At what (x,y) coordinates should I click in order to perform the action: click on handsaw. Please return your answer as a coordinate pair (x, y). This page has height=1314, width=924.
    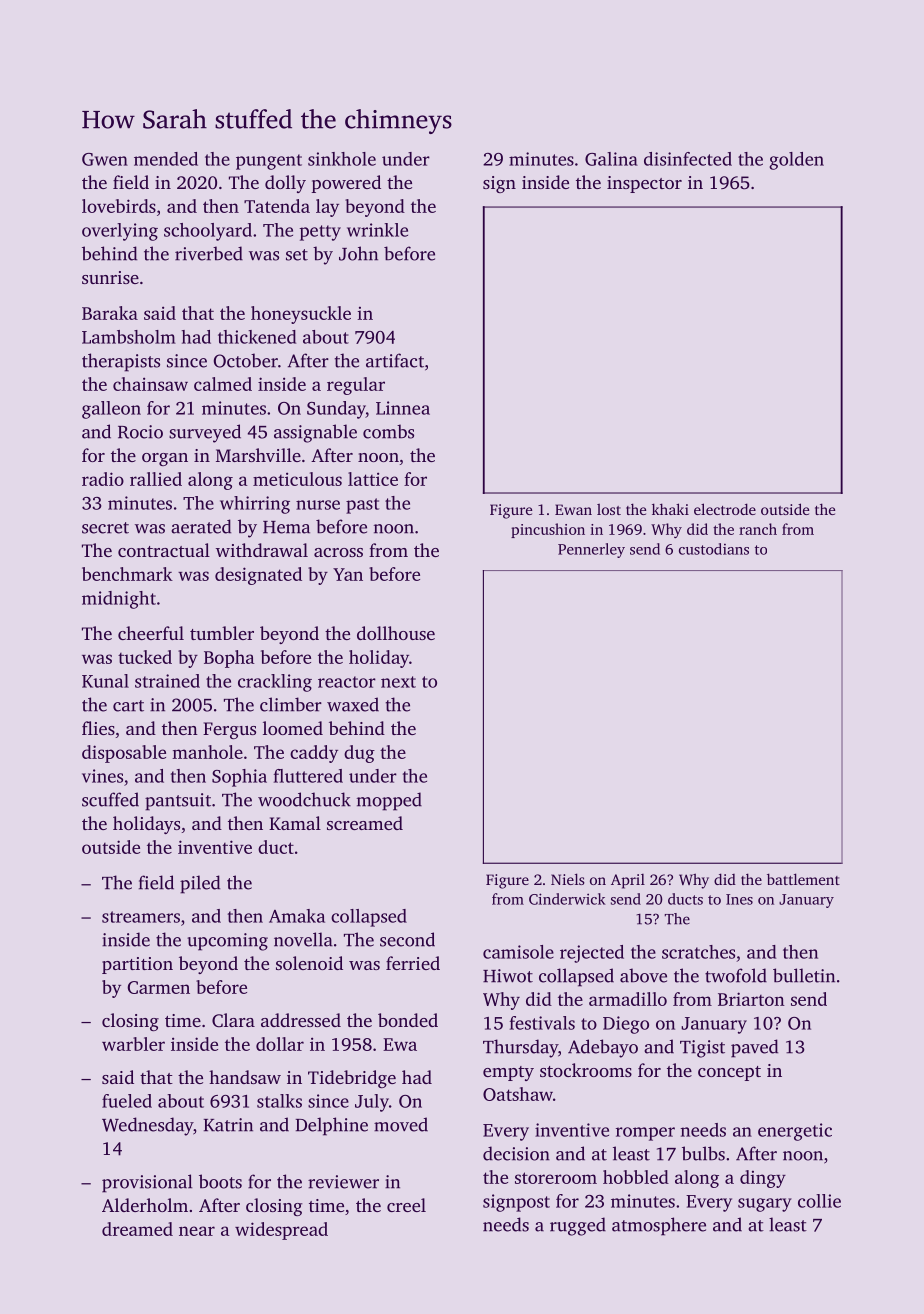
    Looking at the image, I should click on (245, 1077).
